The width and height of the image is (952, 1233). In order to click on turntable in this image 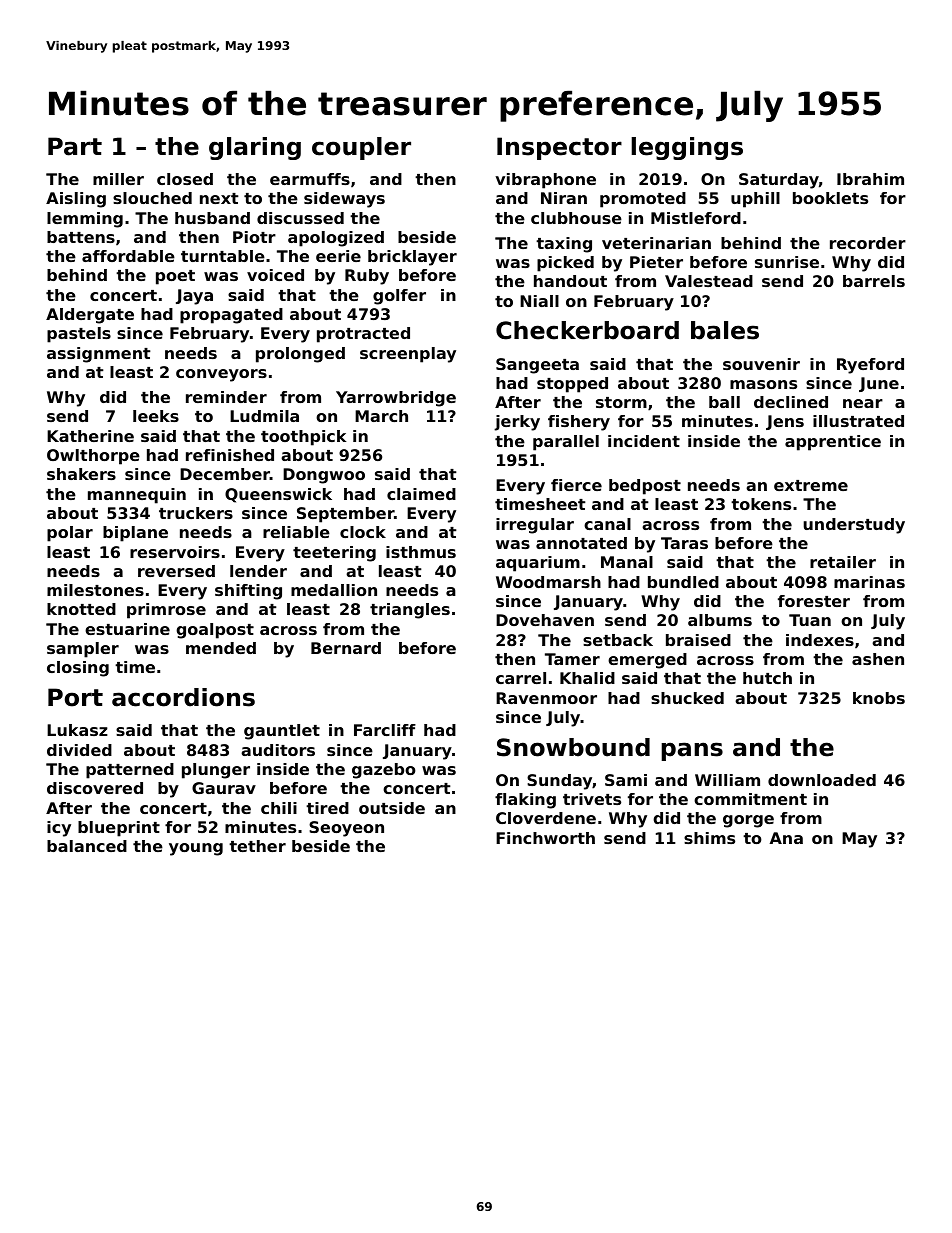, I will do `click(223, 256)`.
